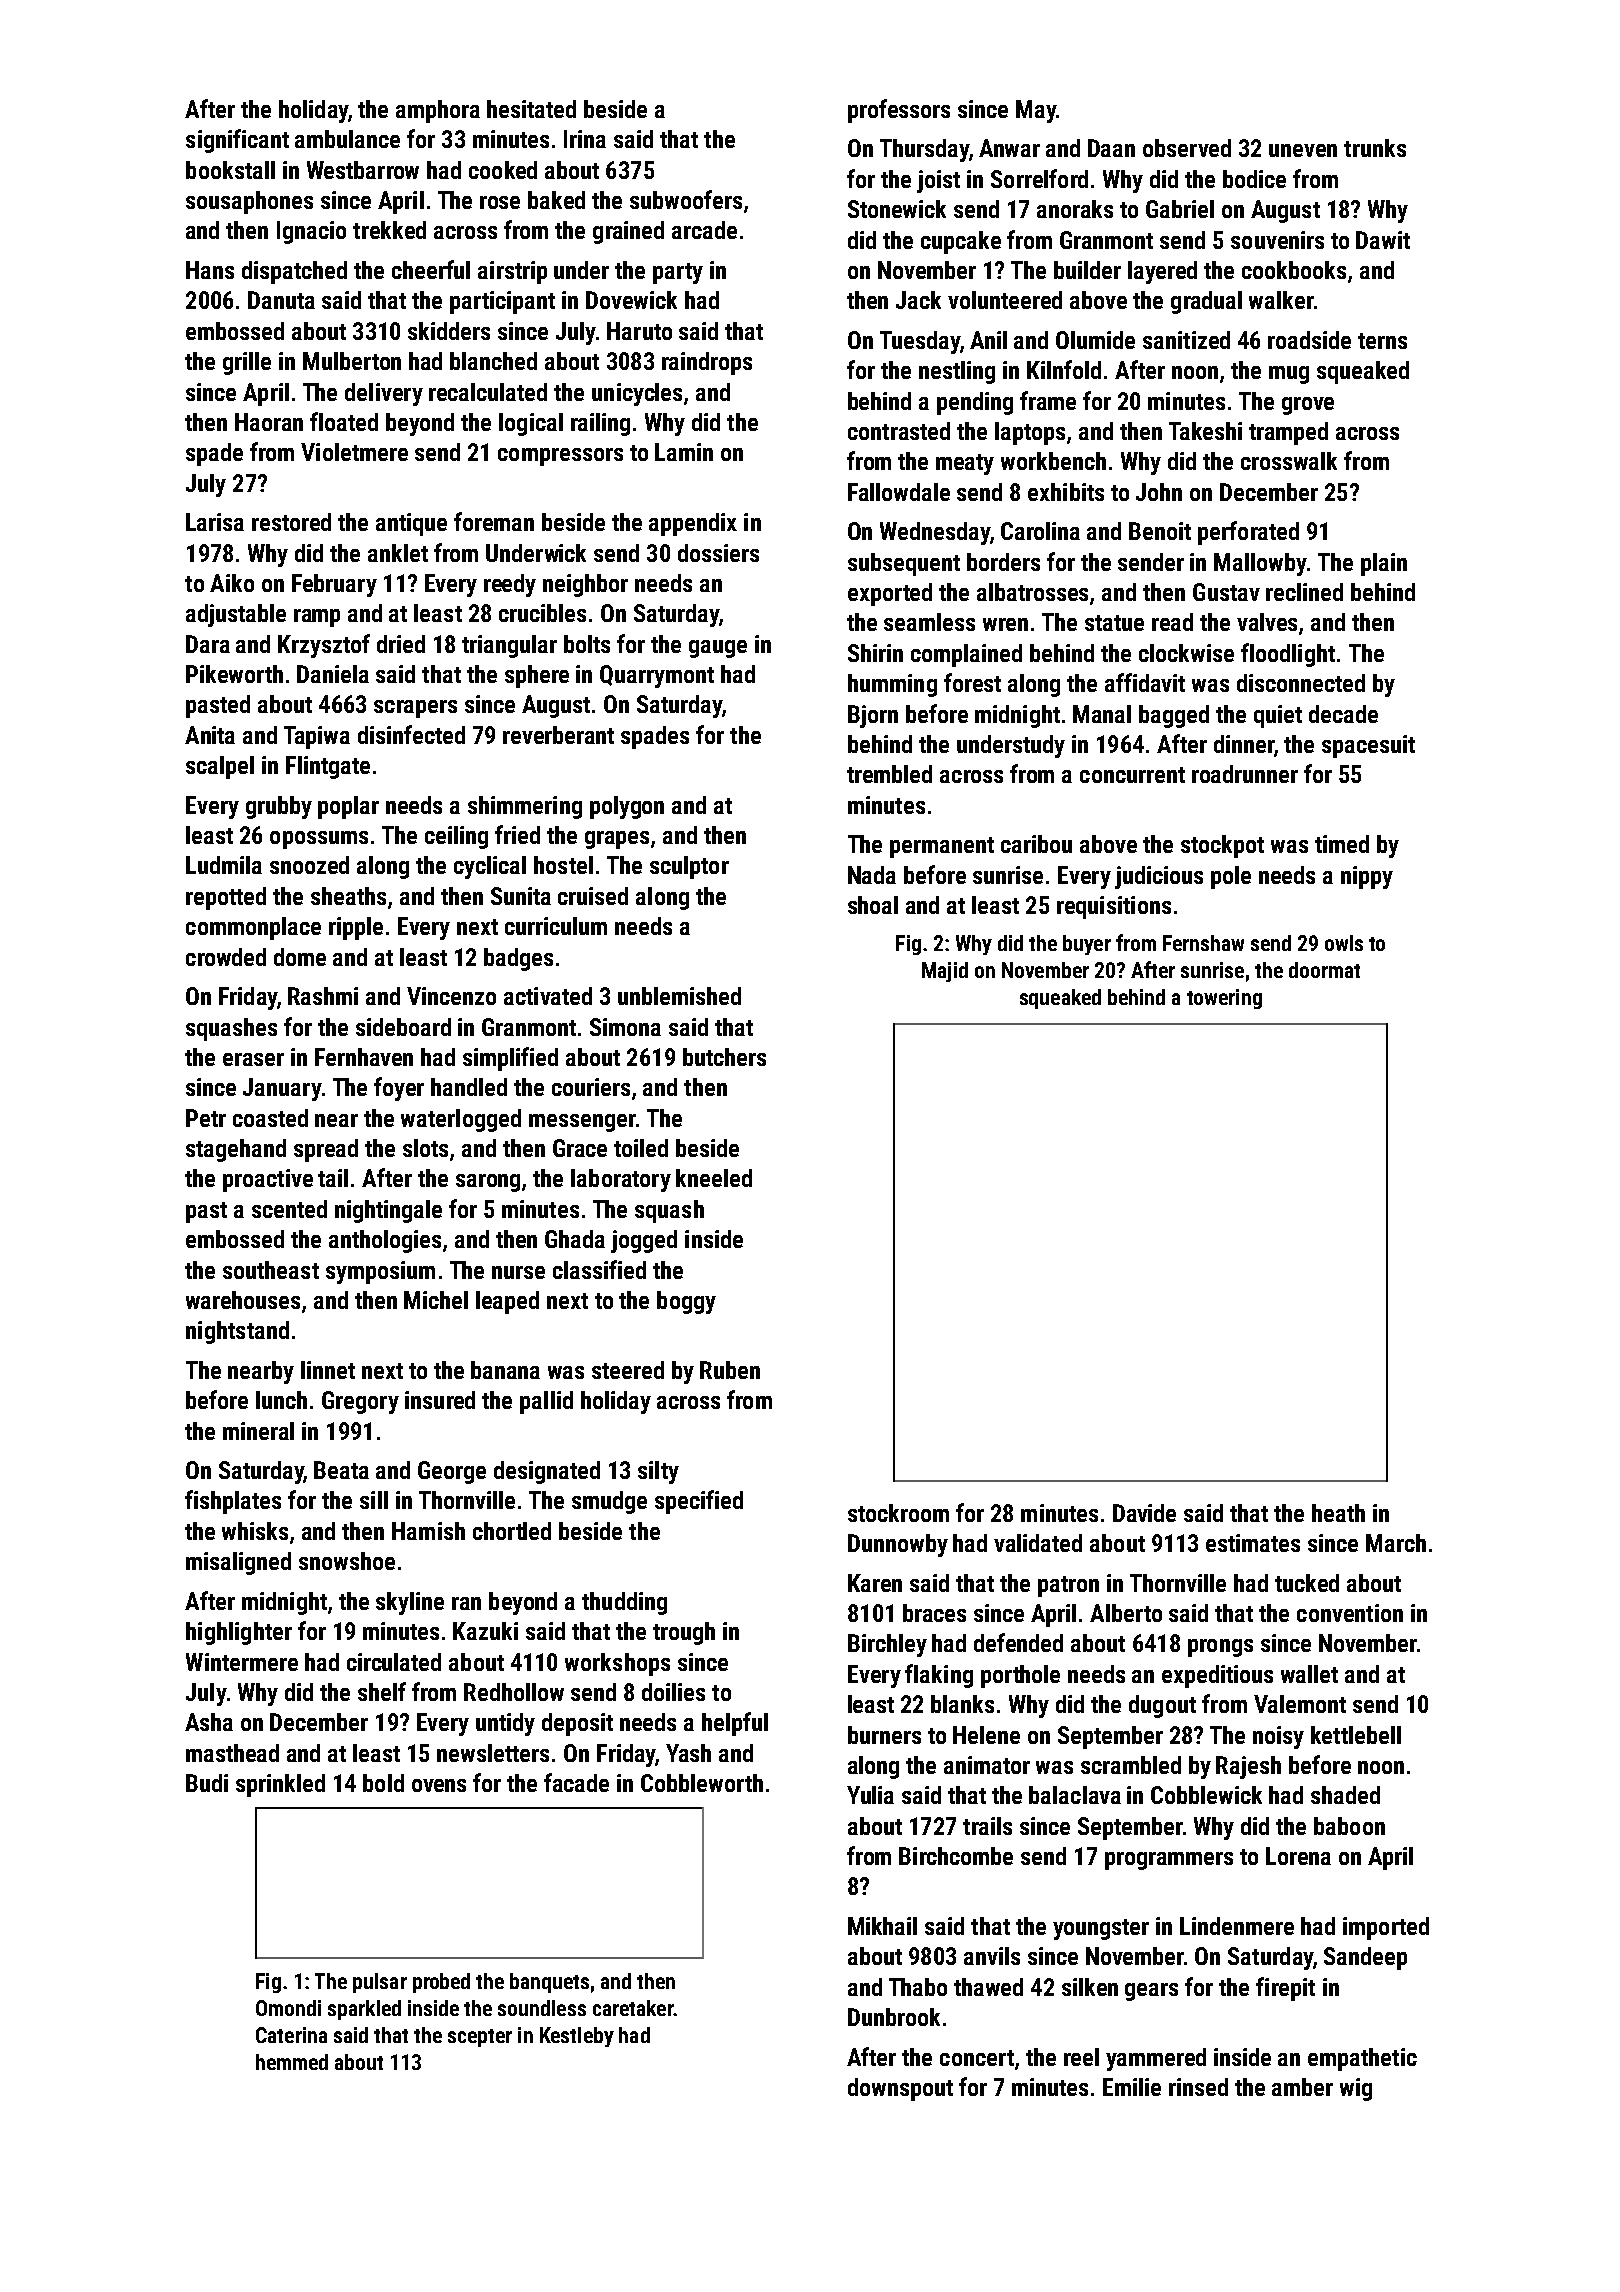 This screenshot has width=1620, height=2292. What do you see at coordinates (237, 141) in the screenshot?
I see `significant` at bounding box center [237, 141].
